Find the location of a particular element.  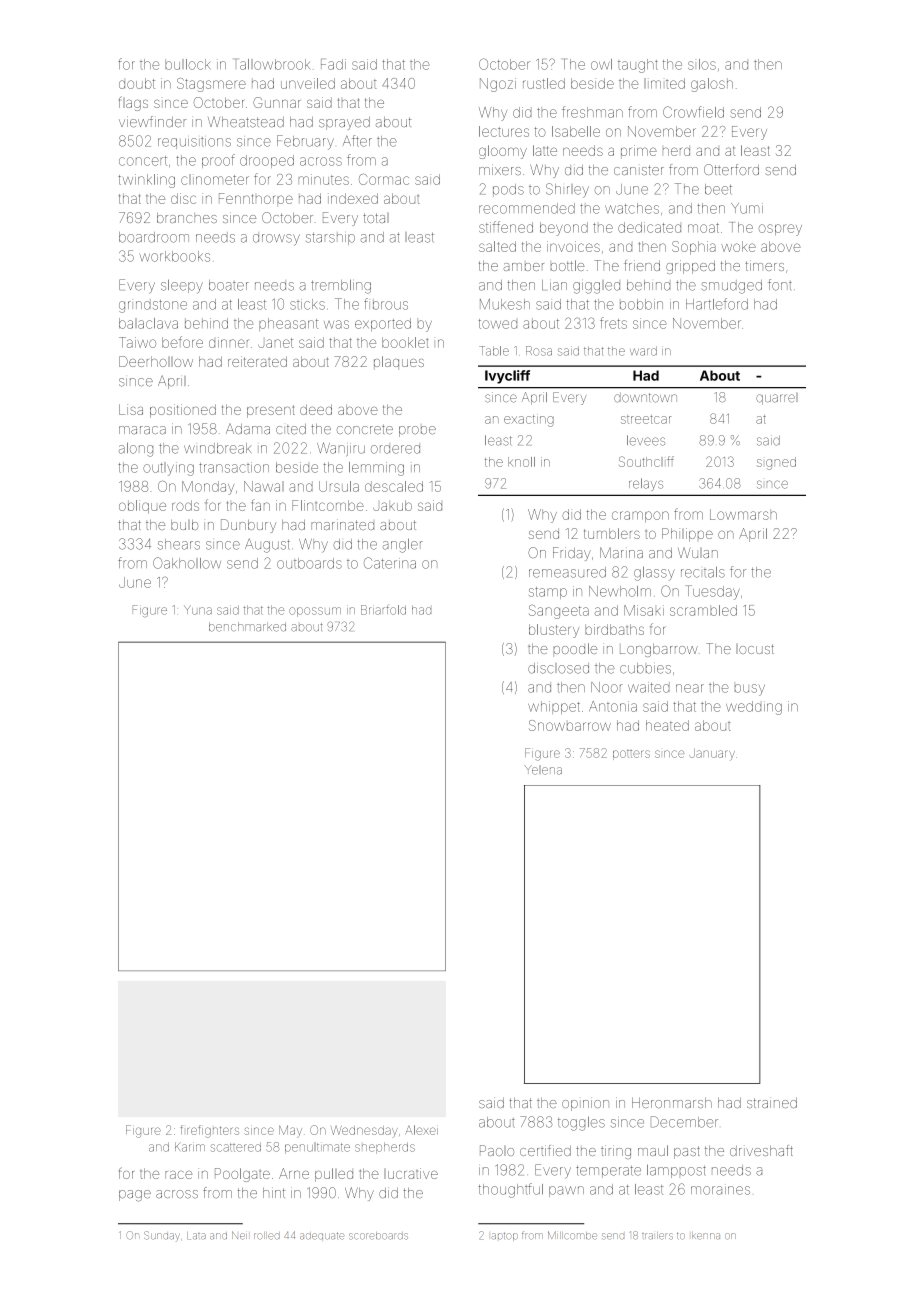

lamppost is located at coordinates (676, 1171).
